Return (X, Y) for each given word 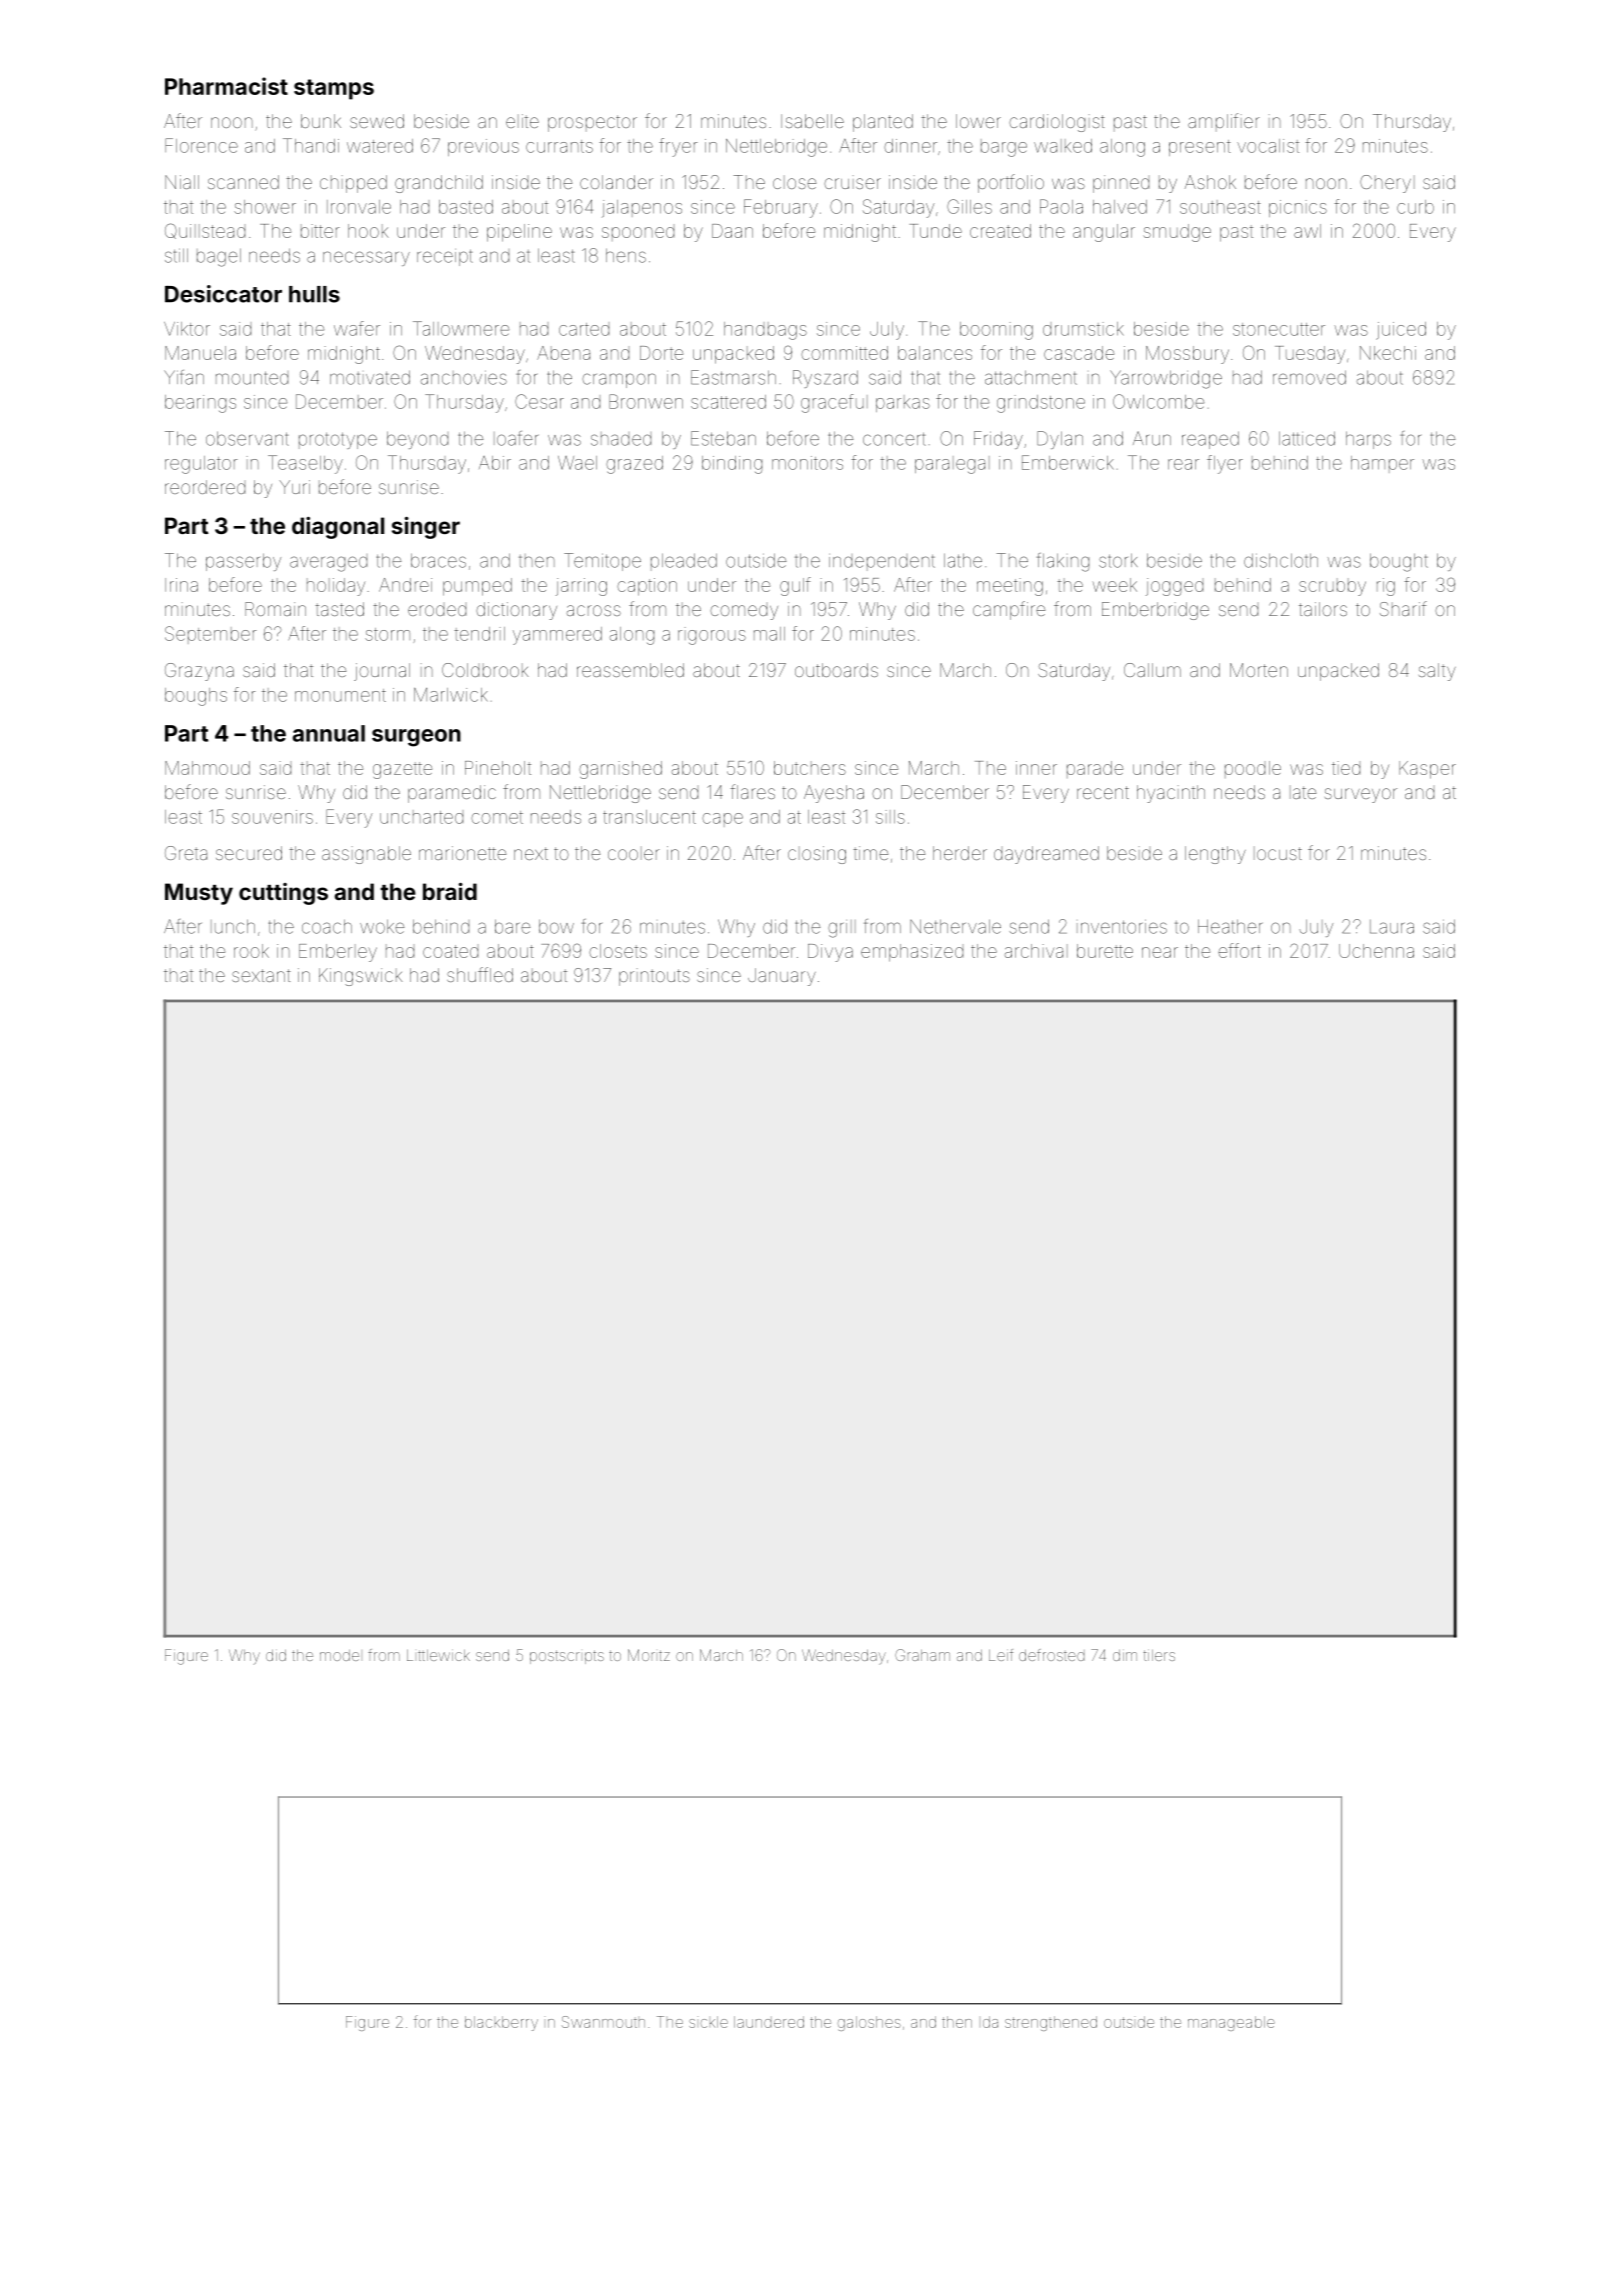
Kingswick (360, 977)
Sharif (1403, 608)
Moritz (649, 1655)
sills (890, 817)
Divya (830, 953)
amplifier (1224, 122)
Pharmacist (226, 86)
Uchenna (1376, 951)
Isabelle (812, 121)
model (339, 1655)
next (531, 853)
